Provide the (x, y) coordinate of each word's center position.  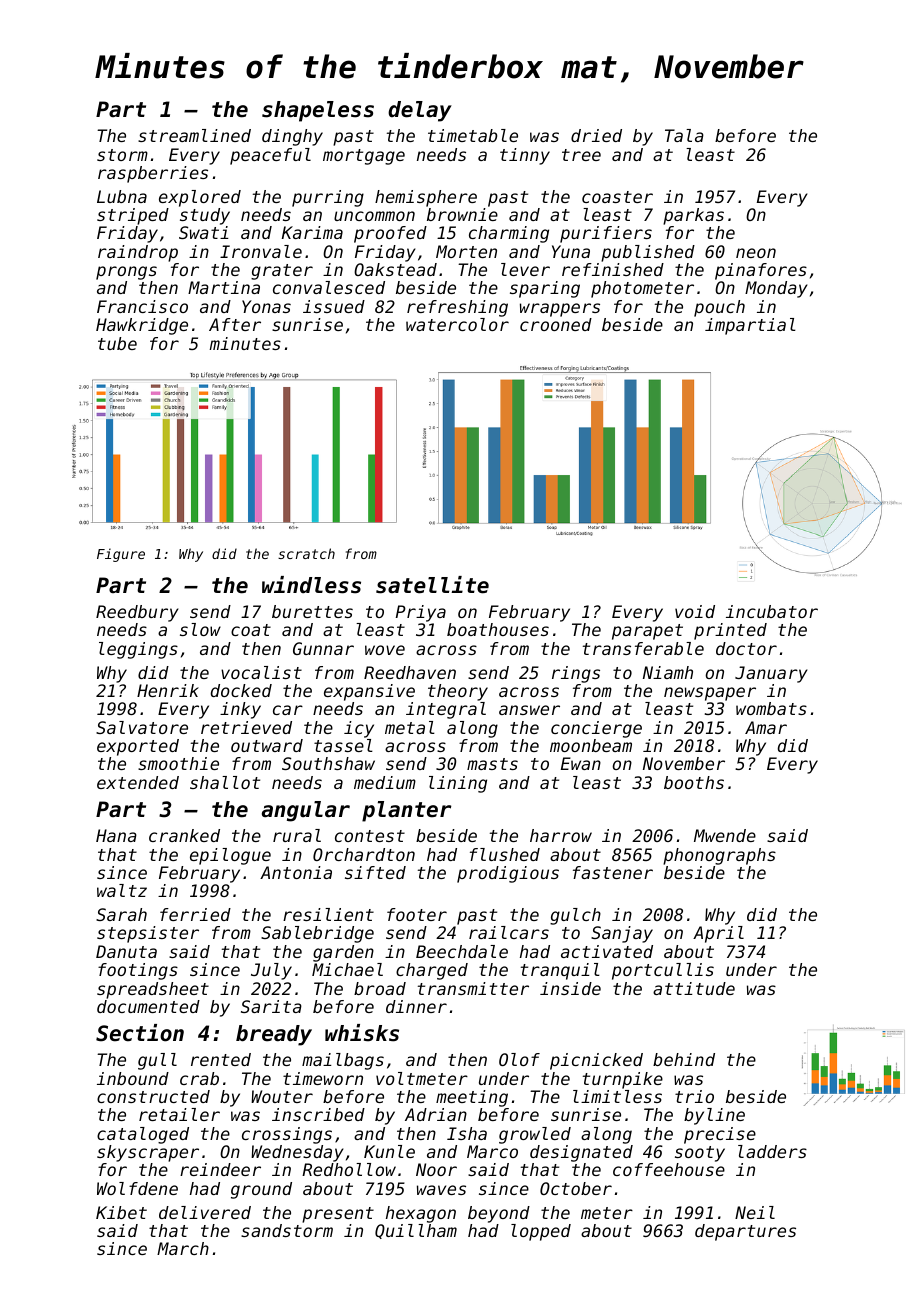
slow (200, 629)
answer (529, 710)
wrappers (560, 310)
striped (133, 216)
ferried (195, 914)
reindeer (220, 1169)
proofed (390, 234)
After (235, 324)
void (695, 611)
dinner (416, 1006)
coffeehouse (669, 1169)
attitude (694, 988)
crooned (556, 324)
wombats (771, 708)
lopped (541, 1232)
